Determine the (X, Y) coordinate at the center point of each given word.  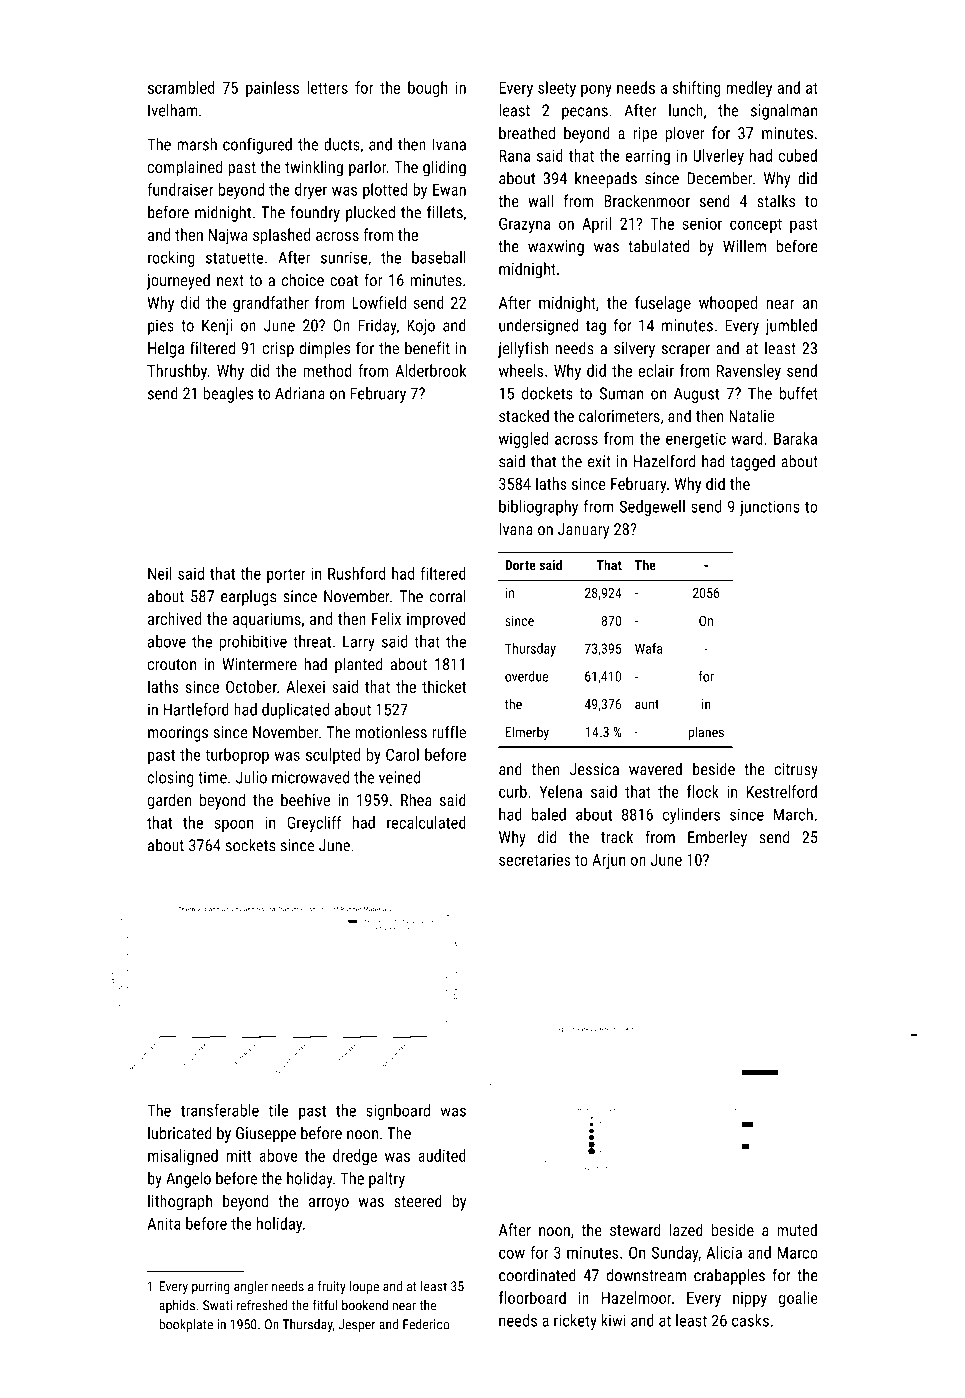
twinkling (314, 168)
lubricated (180, 1133)
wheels (521, 370)
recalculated (426, 822)
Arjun (609, 861)
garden (169, 801)
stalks (776, 200)
